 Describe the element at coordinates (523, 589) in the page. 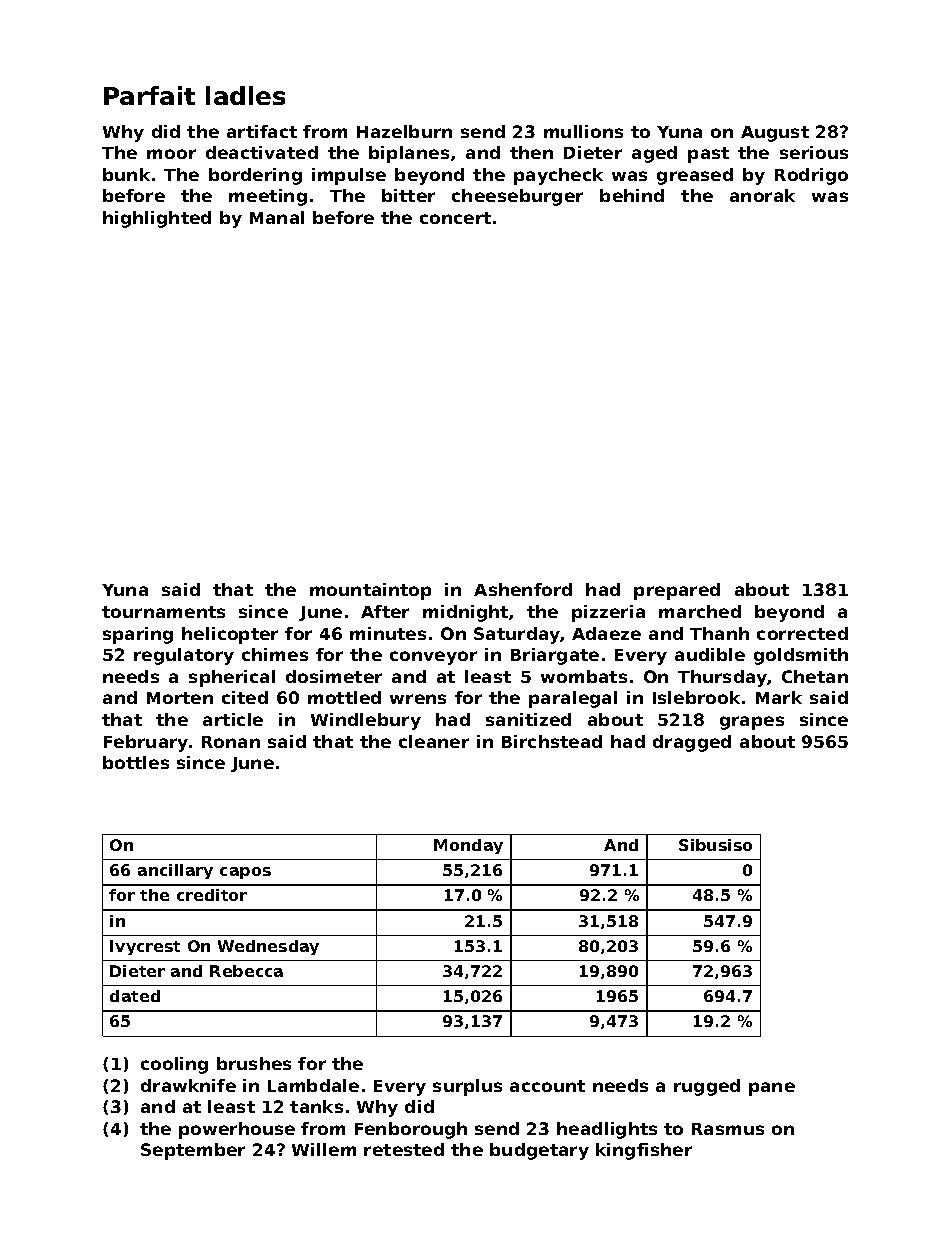

I see `Ashenford` at that location.
